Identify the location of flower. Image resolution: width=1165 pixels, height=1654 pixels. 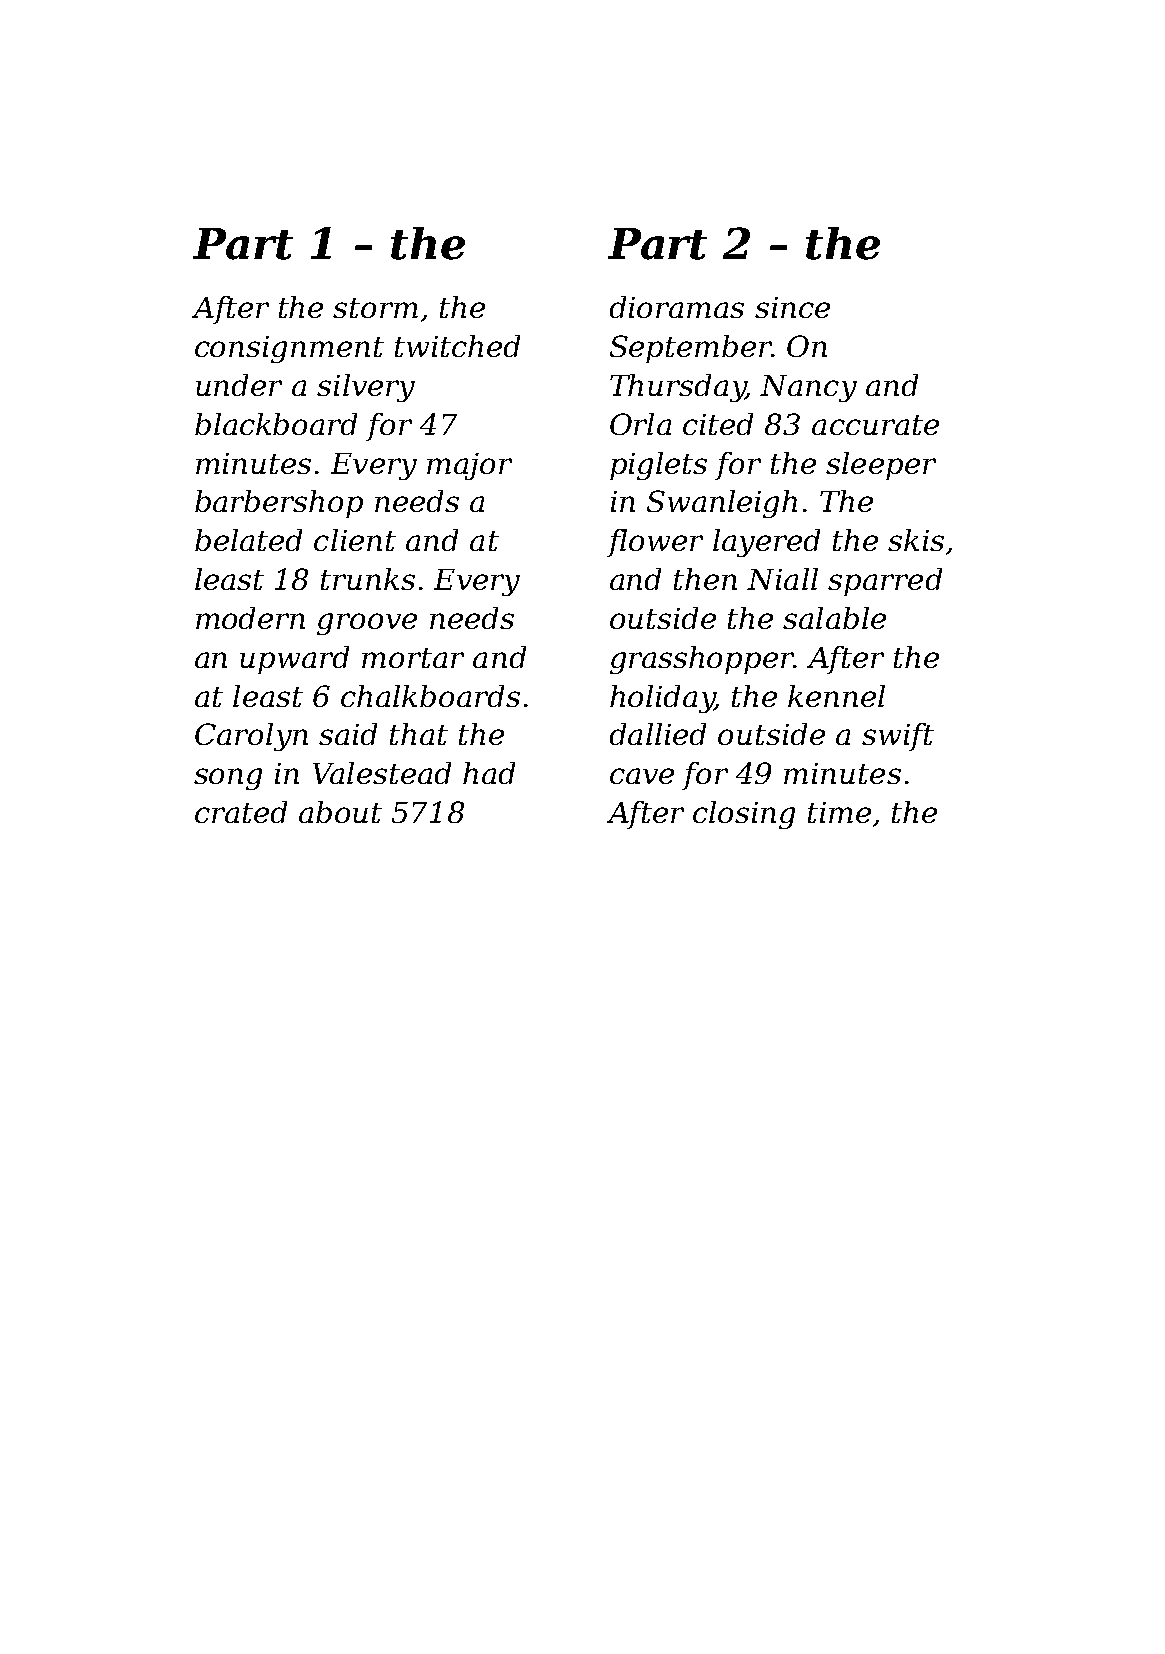
(655, 543).
